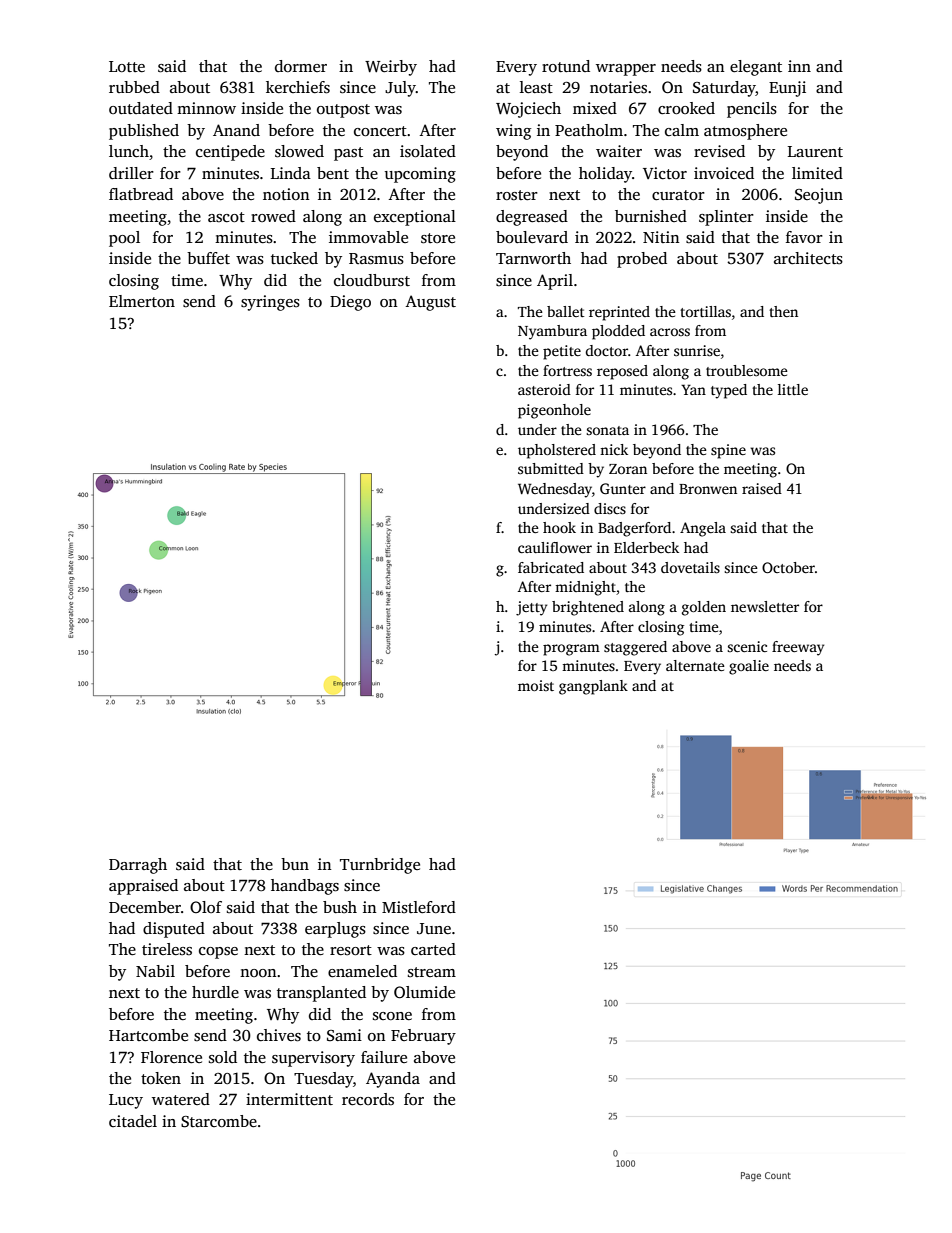 The image size is (952, 1233). Describe the element at coordinates (270, 303) in the document. I see `syringes` at that location.
